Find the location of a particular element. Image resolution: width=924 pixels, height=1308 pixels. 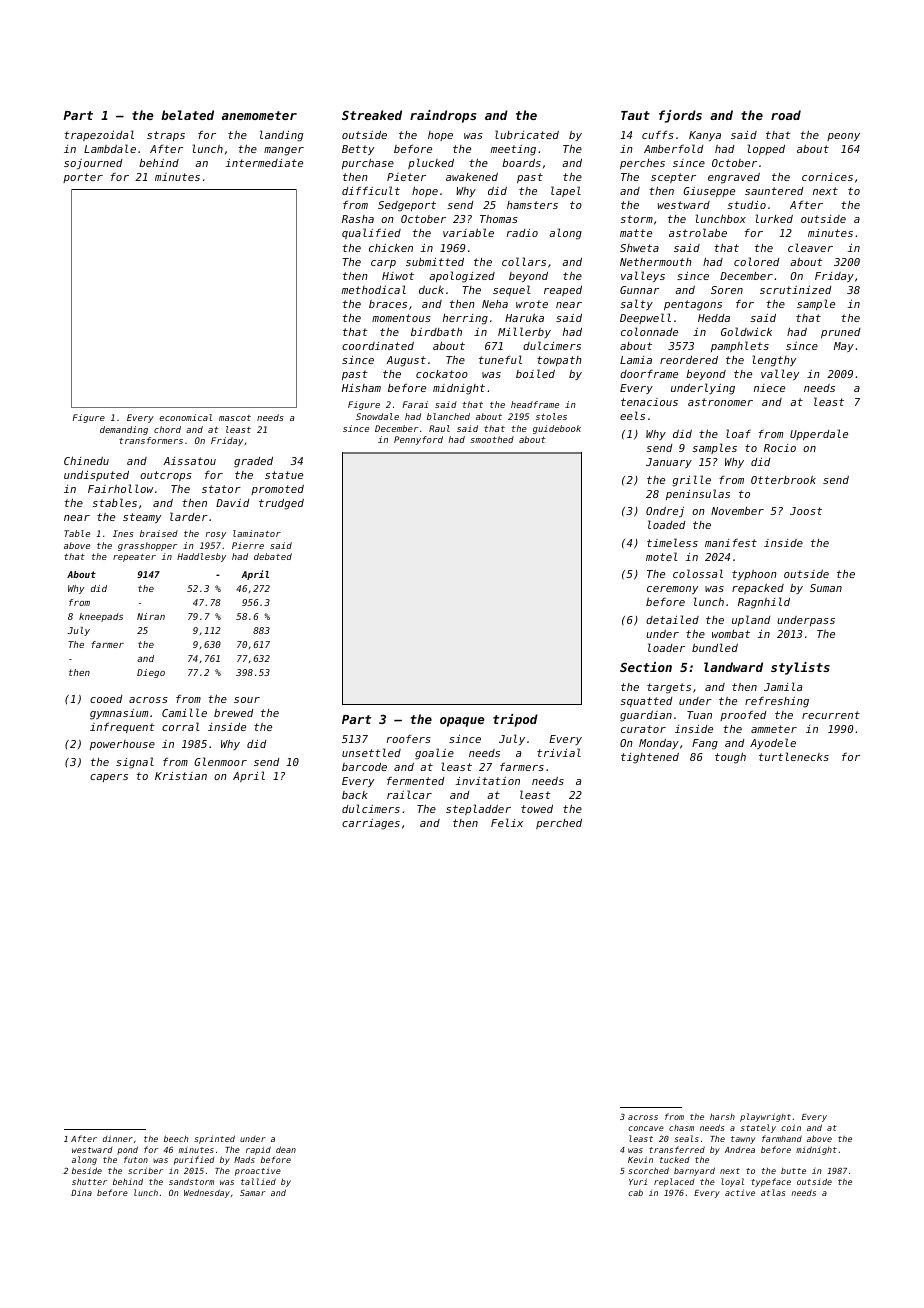

tightened is located at coordinates (650, 758).
